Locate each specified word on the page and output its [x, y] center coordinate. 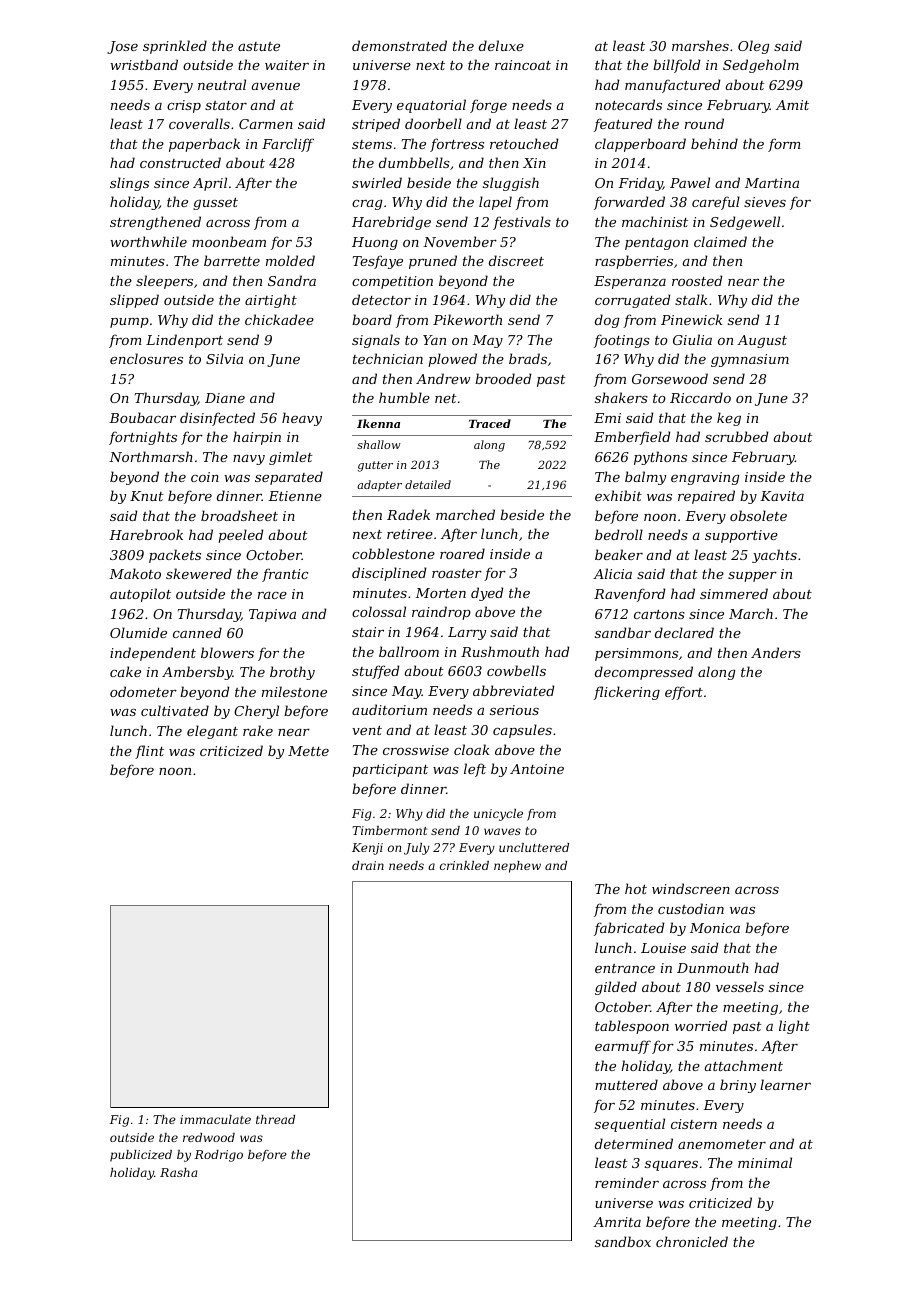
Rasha [179, 1172]
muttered [626, 1084]
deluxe [501, 45]
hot [636, 888]
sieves [765, 202]
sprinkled [175, 47]
